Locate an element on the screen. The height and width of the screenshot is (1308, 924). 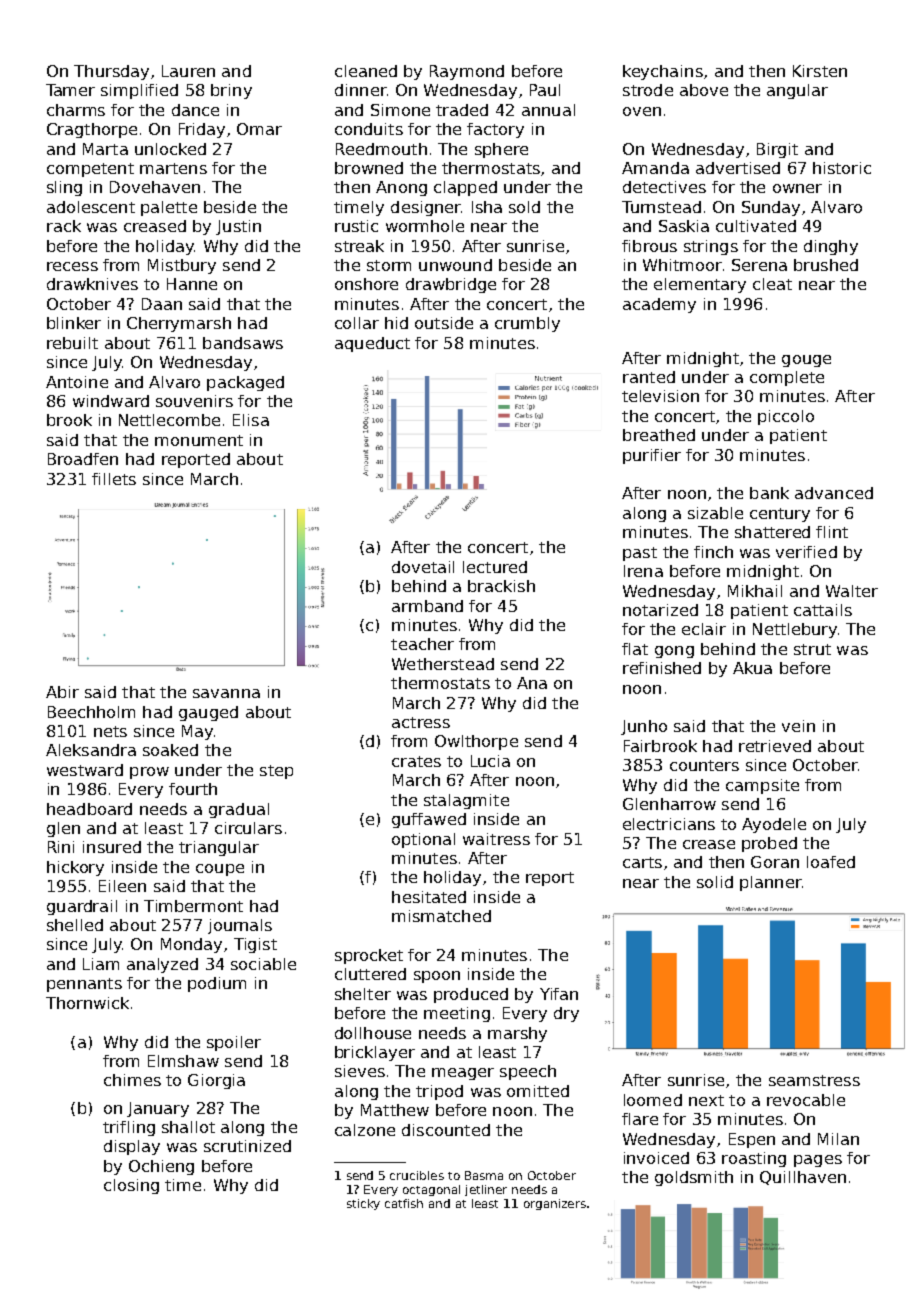
Paul is located at coordinates (545, 90).
